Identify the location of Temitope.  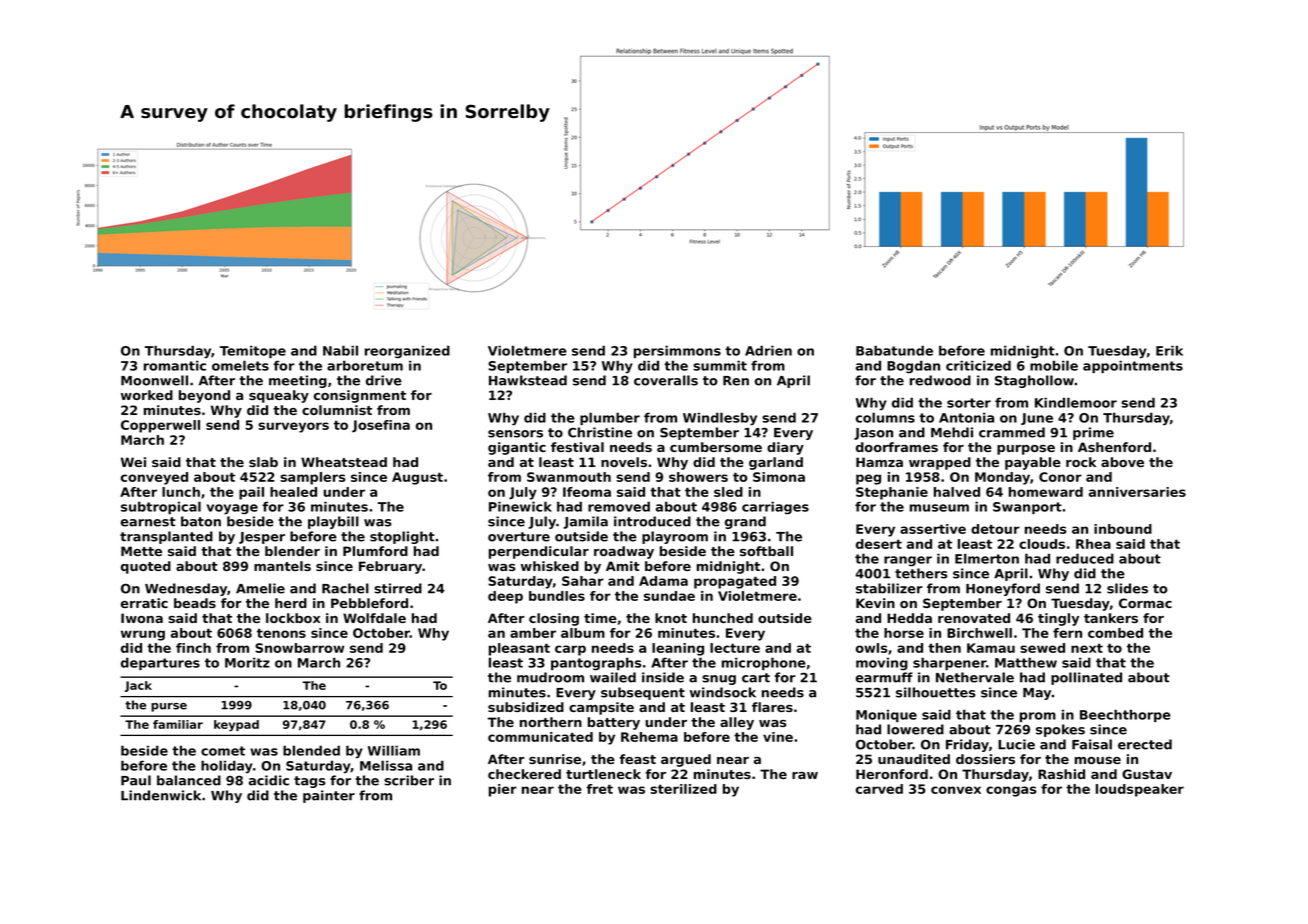
(253, 352).
